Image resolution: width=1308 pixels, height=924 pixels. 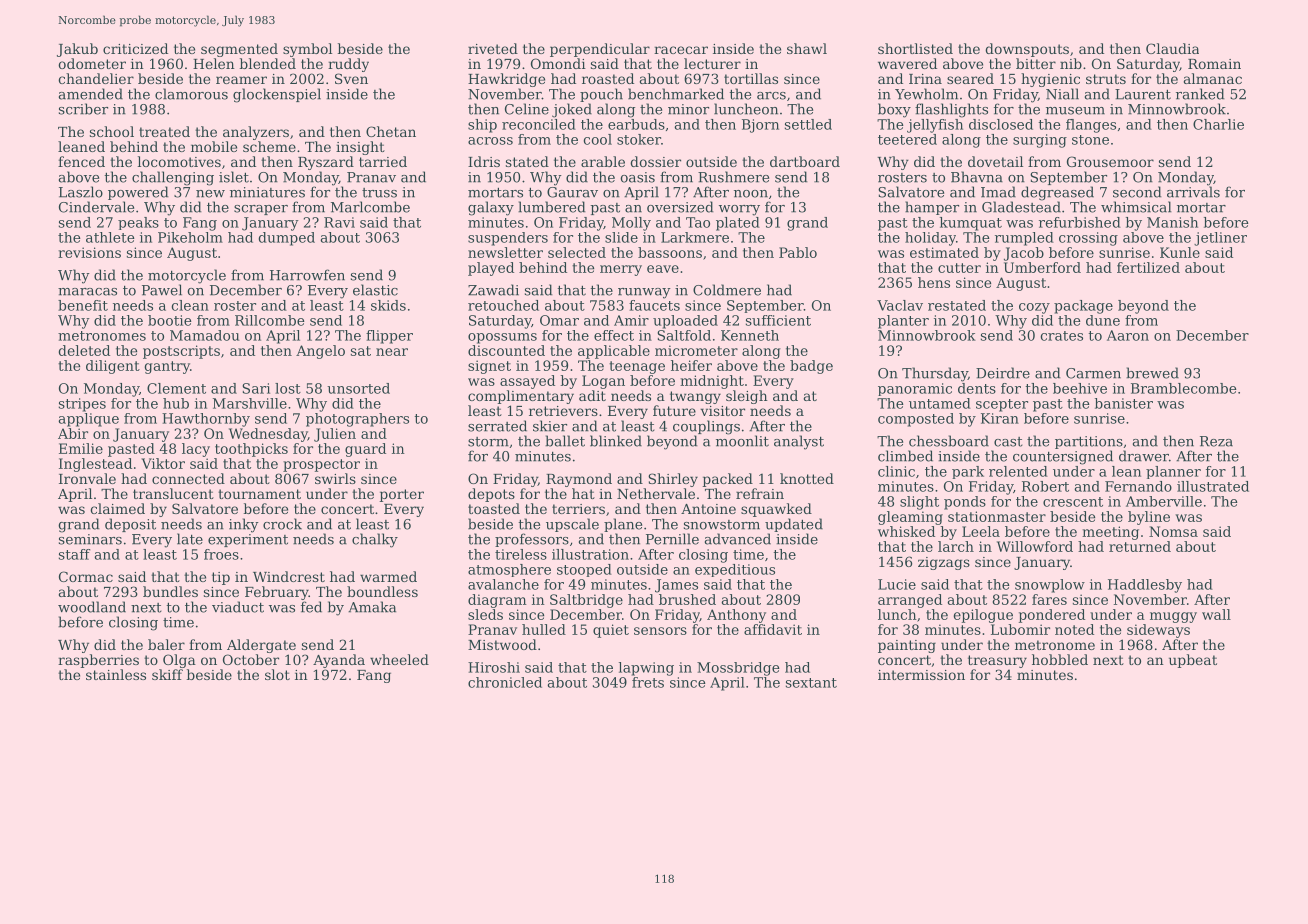 I want to click on shortlisted, so click(x=915, y=48).
